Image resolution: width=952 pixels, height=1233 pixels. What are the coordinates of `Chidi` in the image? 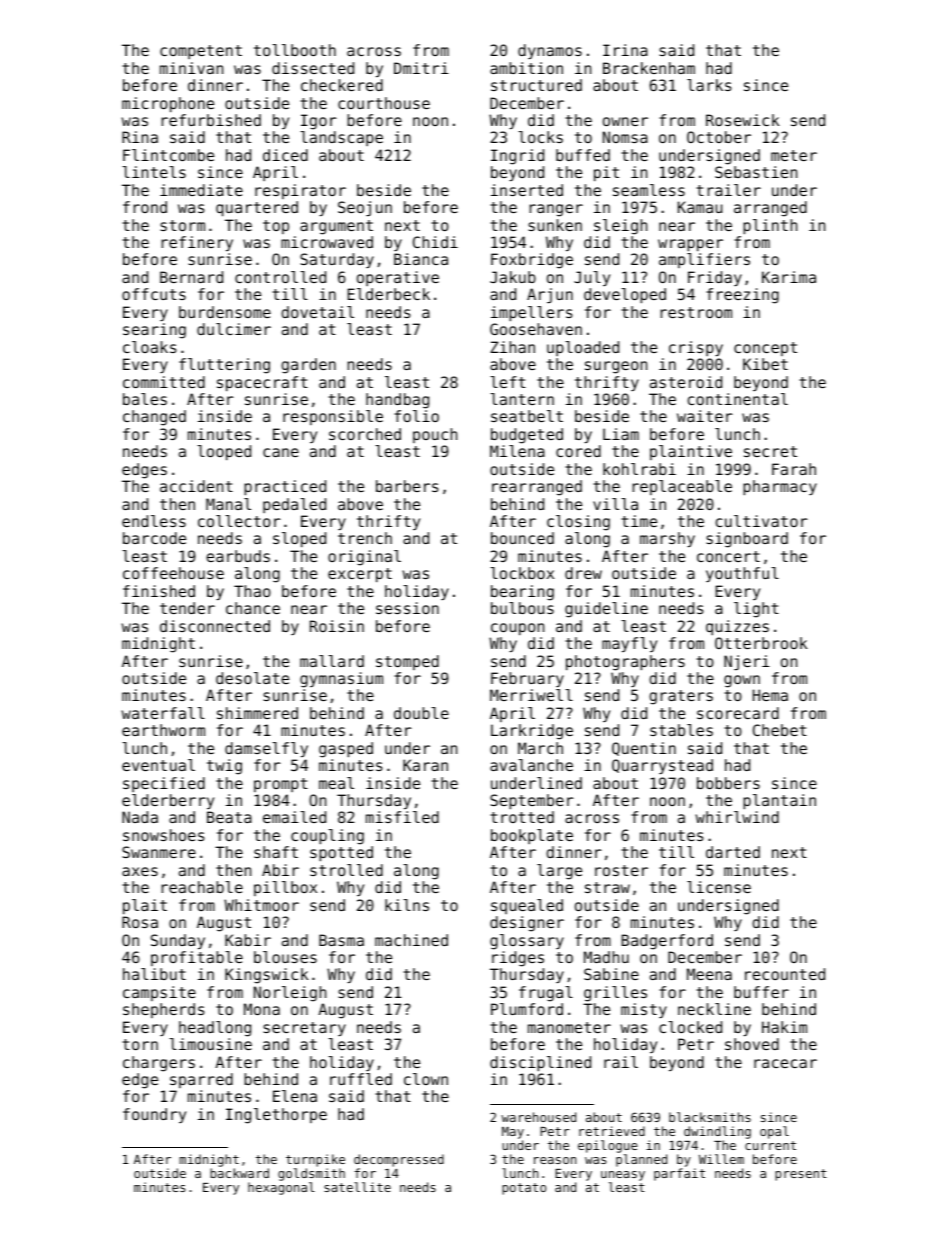 It's located at (435, 242).
